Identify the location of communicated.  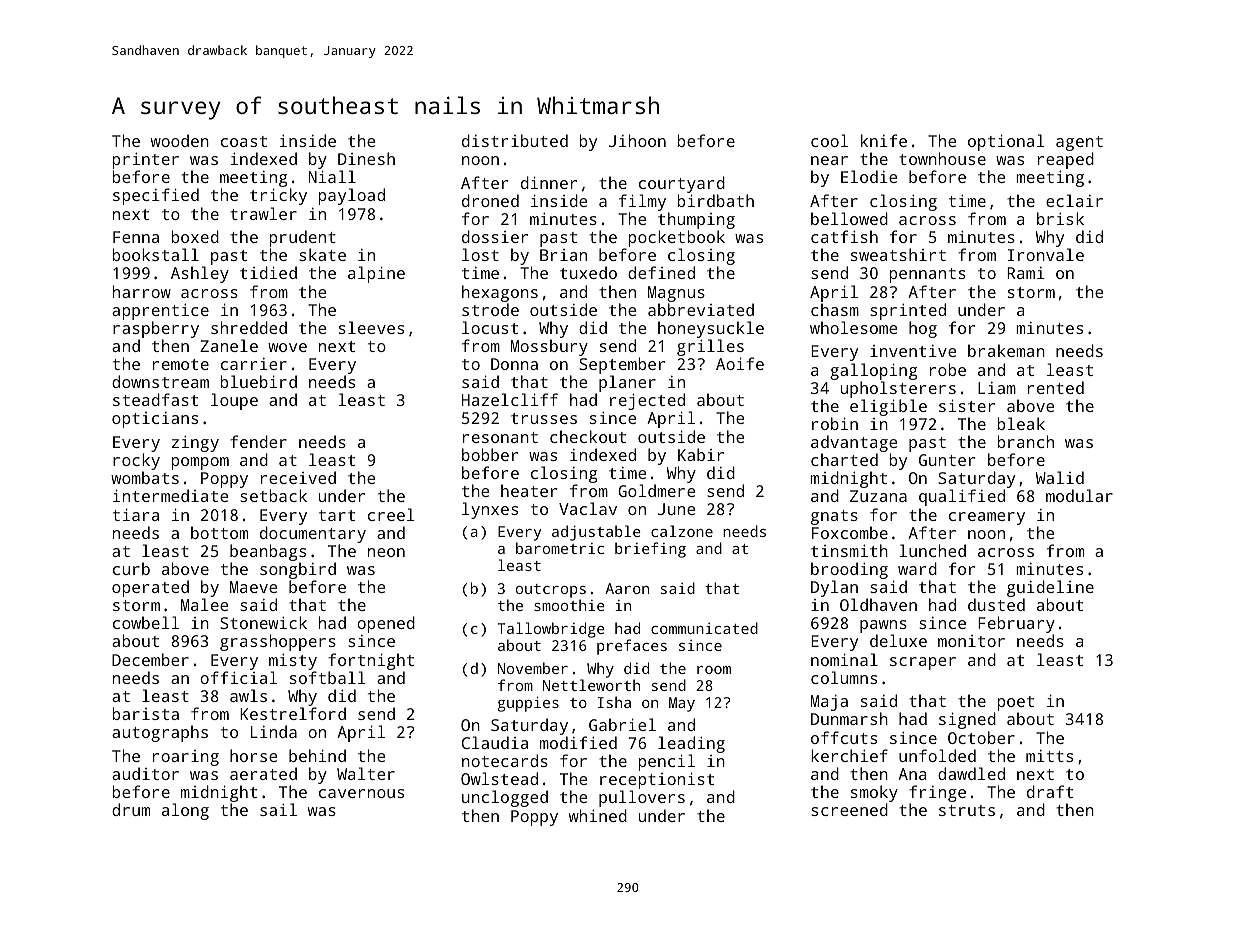
(704, 628).
